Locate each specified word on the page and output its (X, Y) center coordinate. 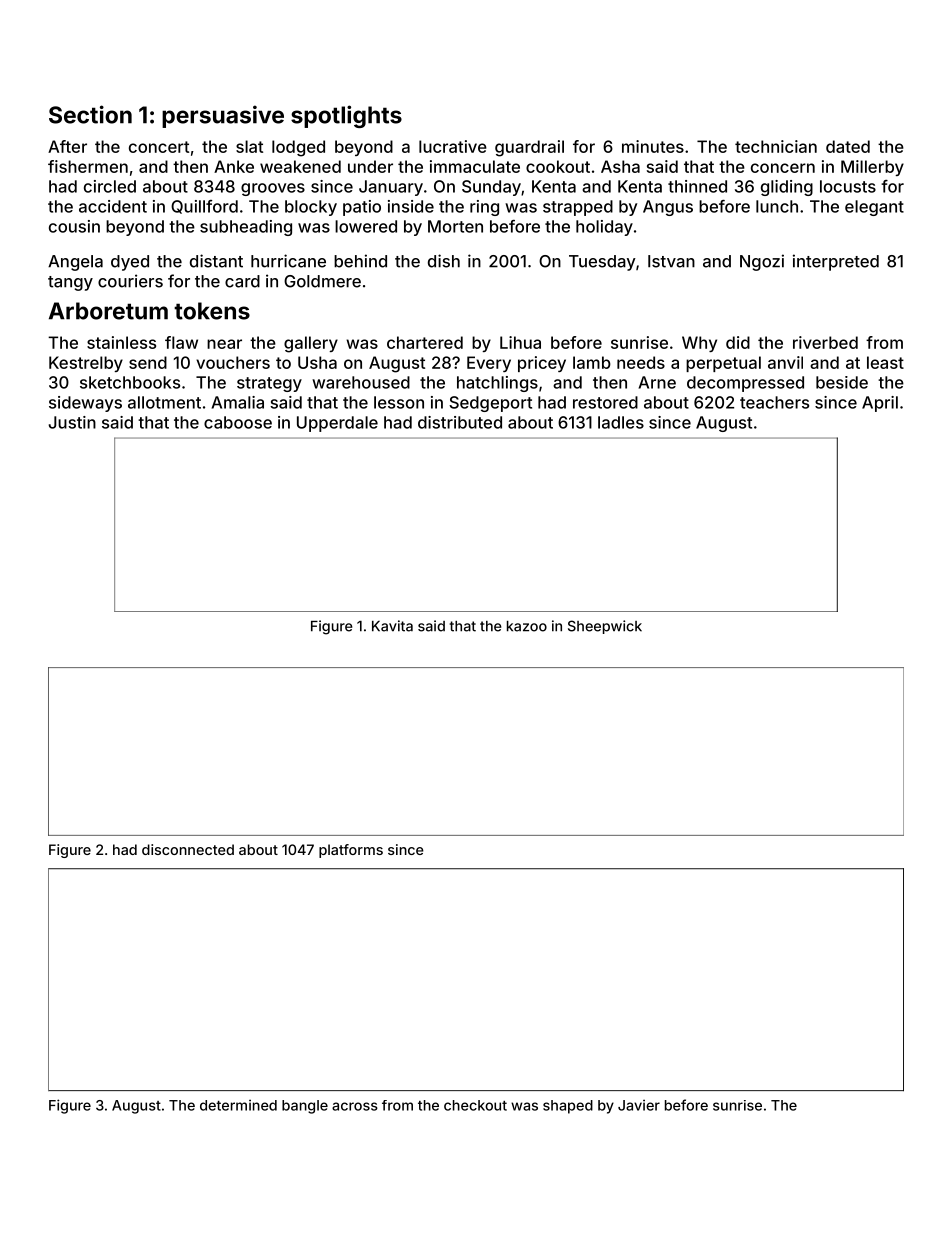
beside (842, 382)
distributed (460, 422)
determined (238, 1105)
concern (783, 168)
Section (90, 114)
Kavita (392, 626)
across (355, 1106)
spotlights (346, 116)
